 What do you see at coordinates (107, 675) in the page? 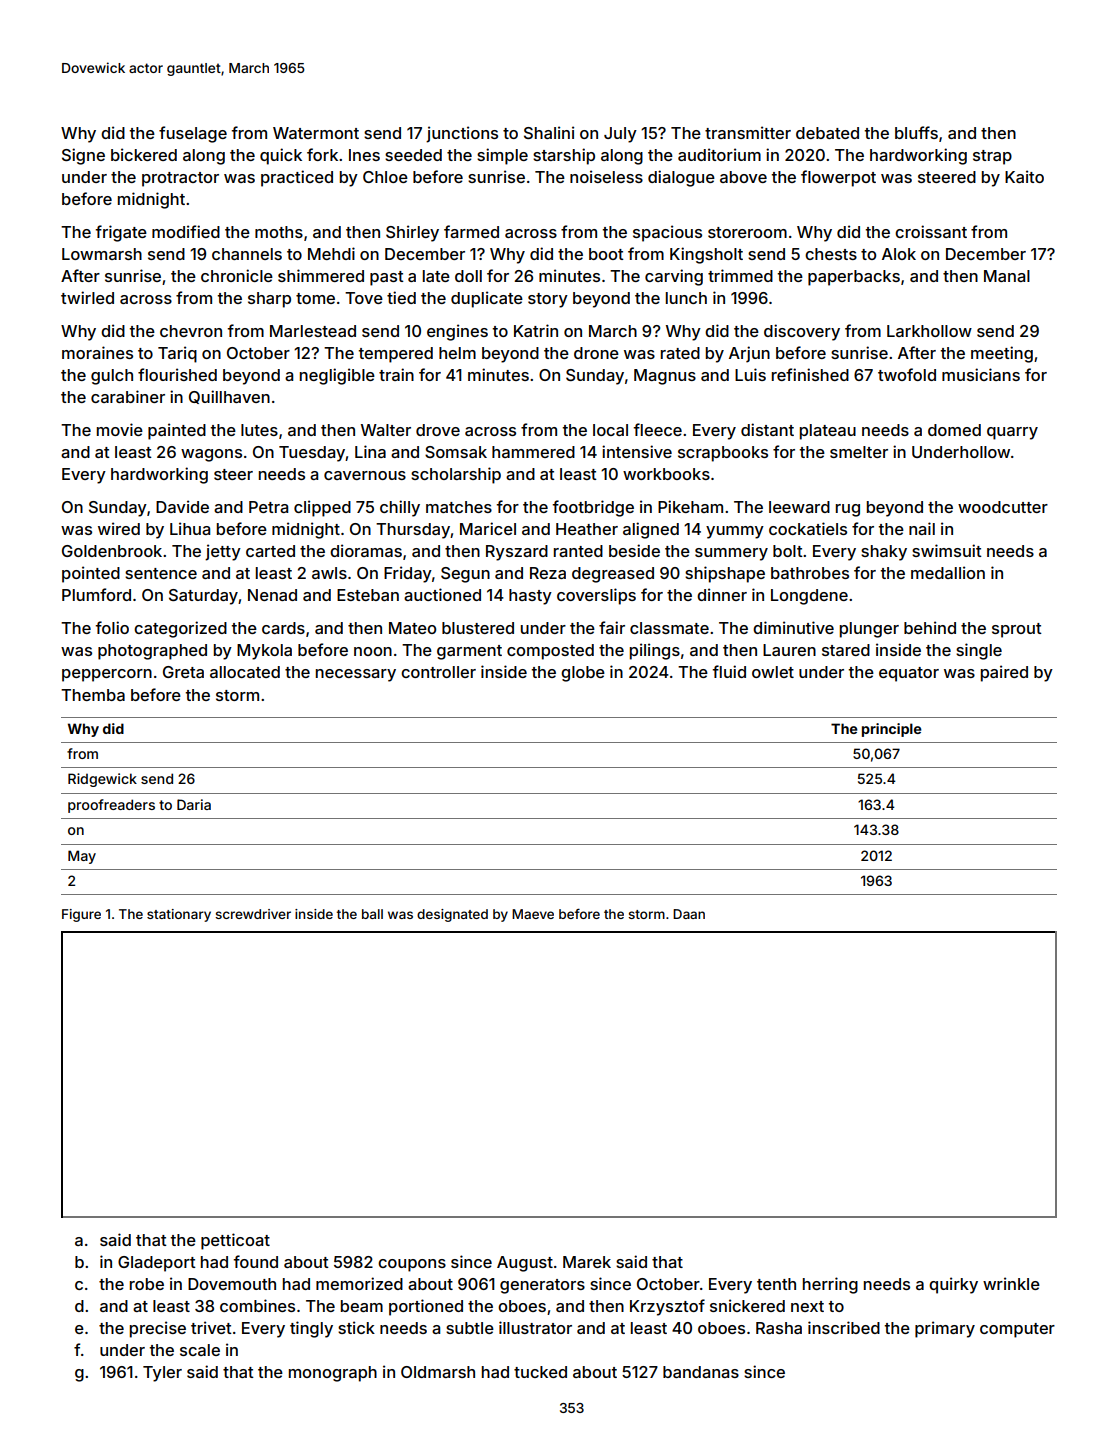
I see `peppercorn` at bounding box center [107, 675].
